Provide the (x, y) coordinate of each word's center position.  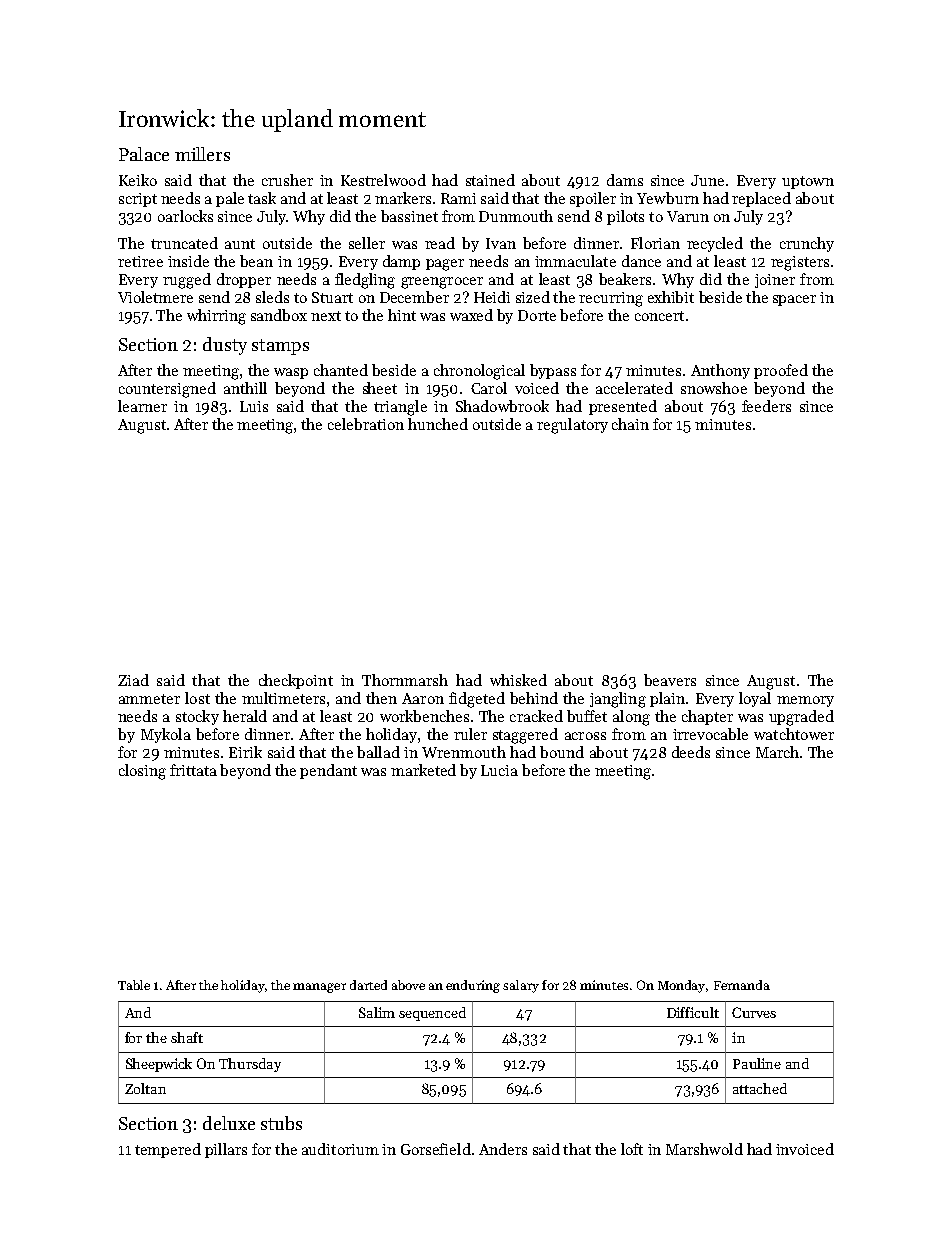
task (262, 198)
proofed (781, 371)
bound (562, 752)
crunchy (807, 244)
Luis (254, 406)
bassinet (409, 216)
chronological (479, 372)
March (777, 752)
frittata (193, 770)
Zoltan (145, 1088)
